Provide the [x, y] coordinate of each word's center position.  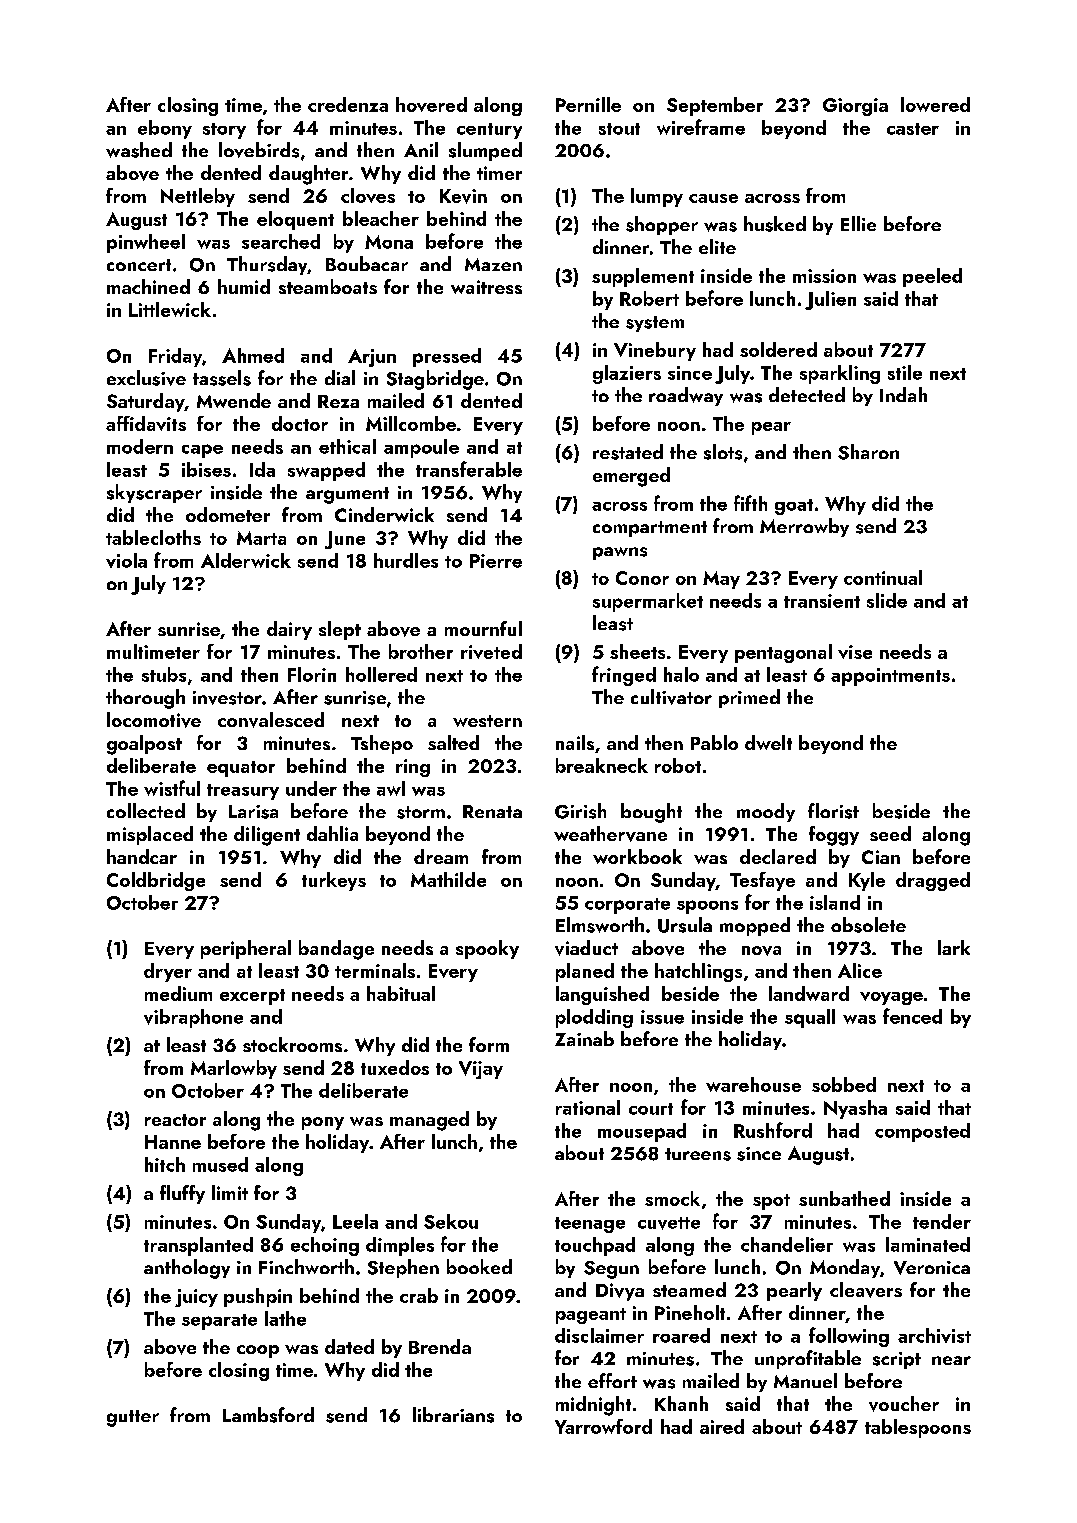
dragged [933, 881]
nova [761, 951]
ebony [165, 129]
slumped [485, 151]
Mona [389, 242]
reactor [175, 1120]
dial [340, 377]
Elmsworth [600, 925]
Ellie [858, 223]
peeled [932, 277]
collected [146, 810]
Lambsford [268, 1415]
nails [575, 742]
